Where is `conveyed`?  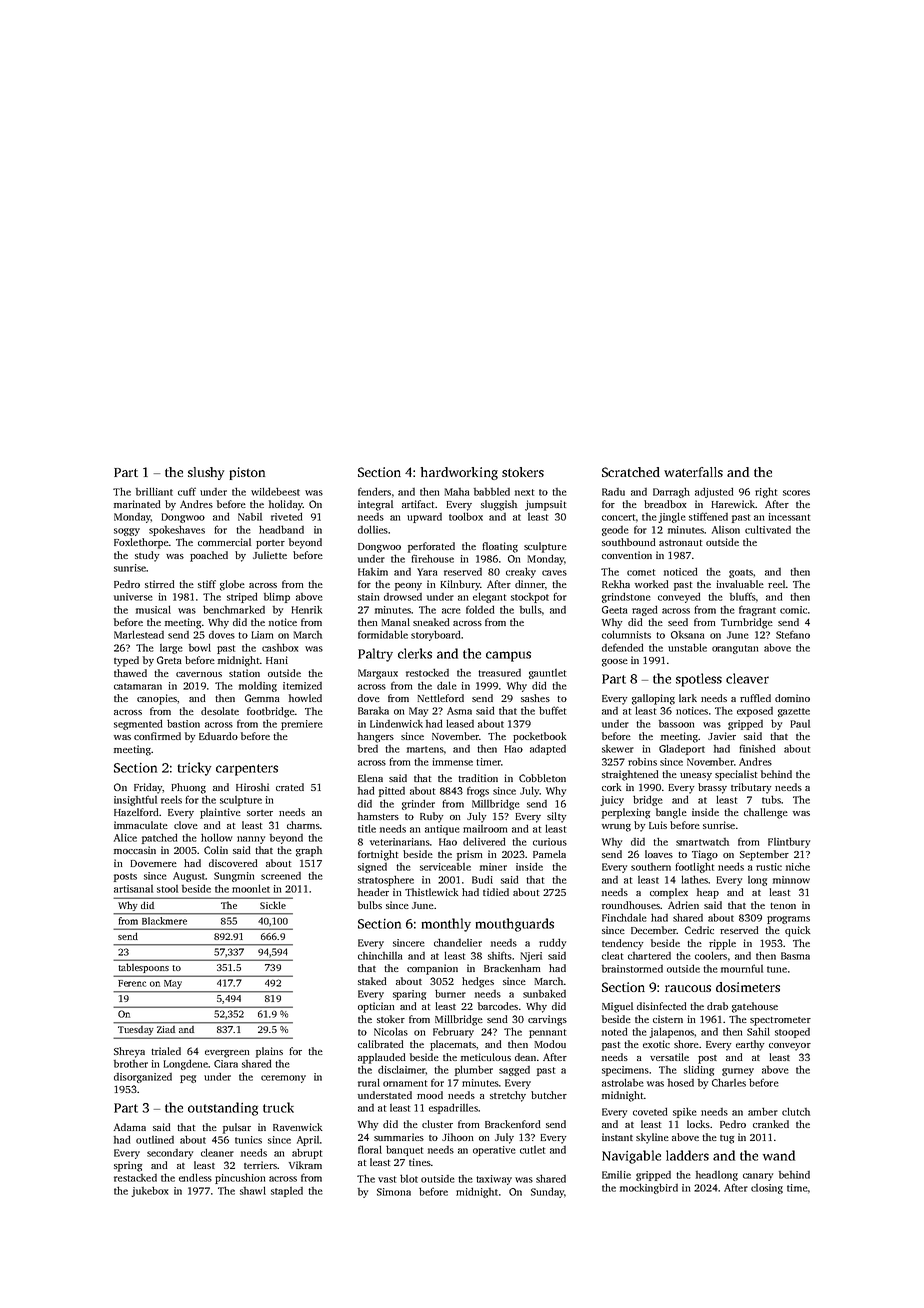 conveyed is located at coordinates (679, 597).
